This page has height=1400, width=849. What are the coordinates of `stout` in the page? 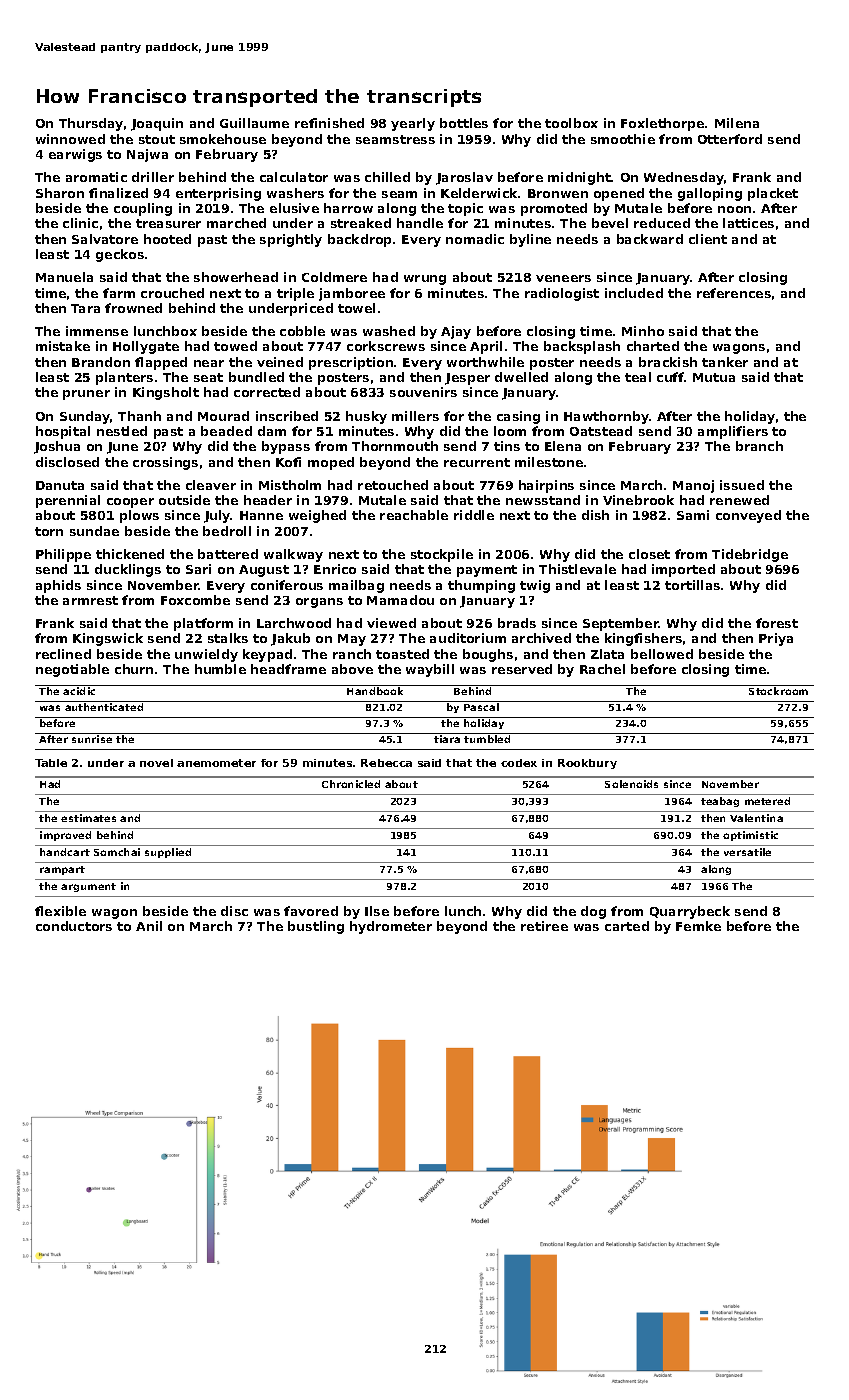 It's located at (157, 139).
